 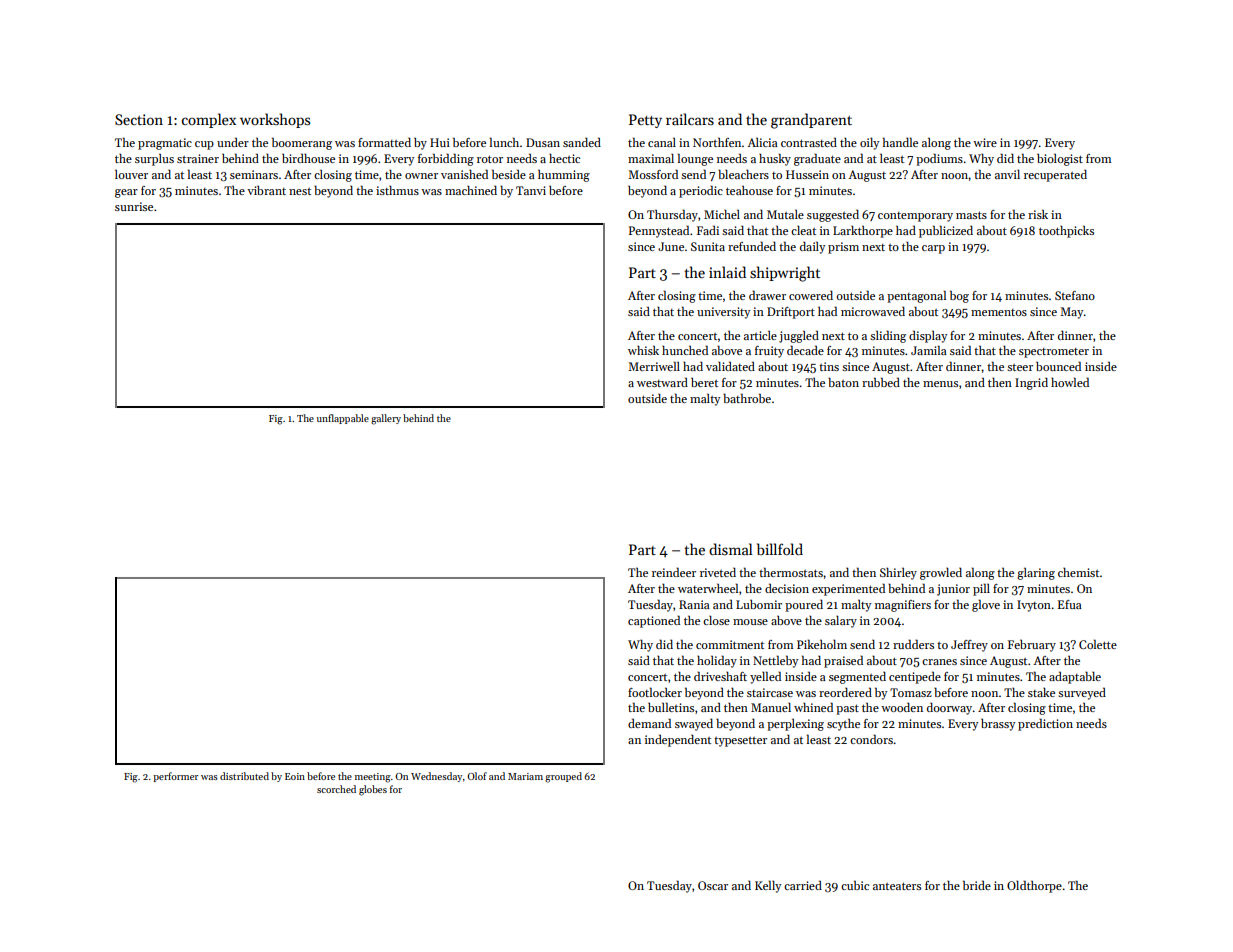 What do you see at coordinates (134, 206) in the page?
I see `sunrise` at bounding box center [134, 206].
